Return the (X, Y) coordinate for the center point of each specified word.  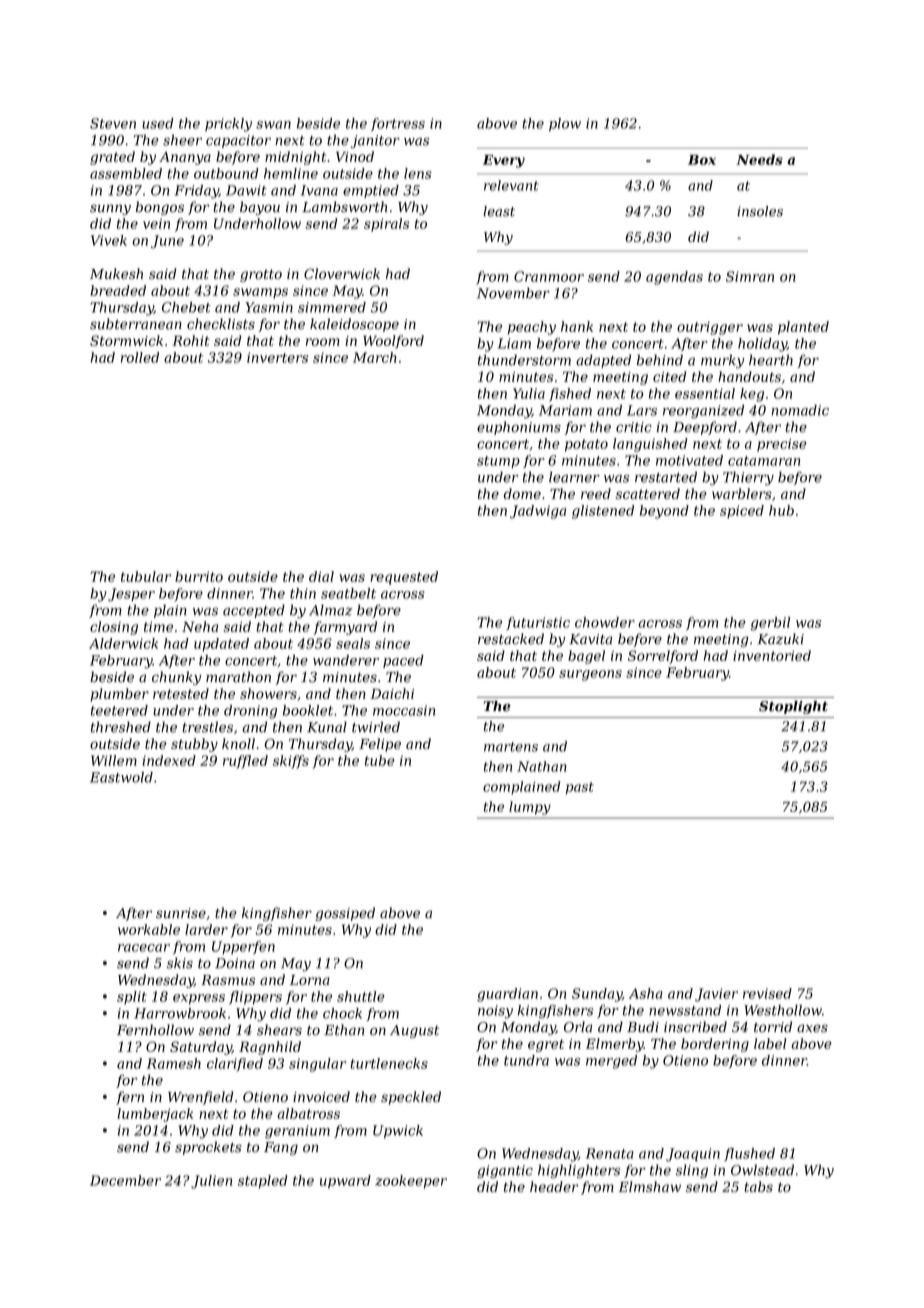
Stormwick (126, 340)
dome (522, 493)
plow (565, 124)
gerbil (770, 624)
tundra (526, 1060)
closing (114, 628)
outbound (226, 173)
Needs (759, 159)
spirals (386, 225)
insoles (760, 211)
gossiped (345, 914)
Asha (646, 993)
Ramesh (174, 1063)
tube (380, 760)
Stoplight (793, 707)
